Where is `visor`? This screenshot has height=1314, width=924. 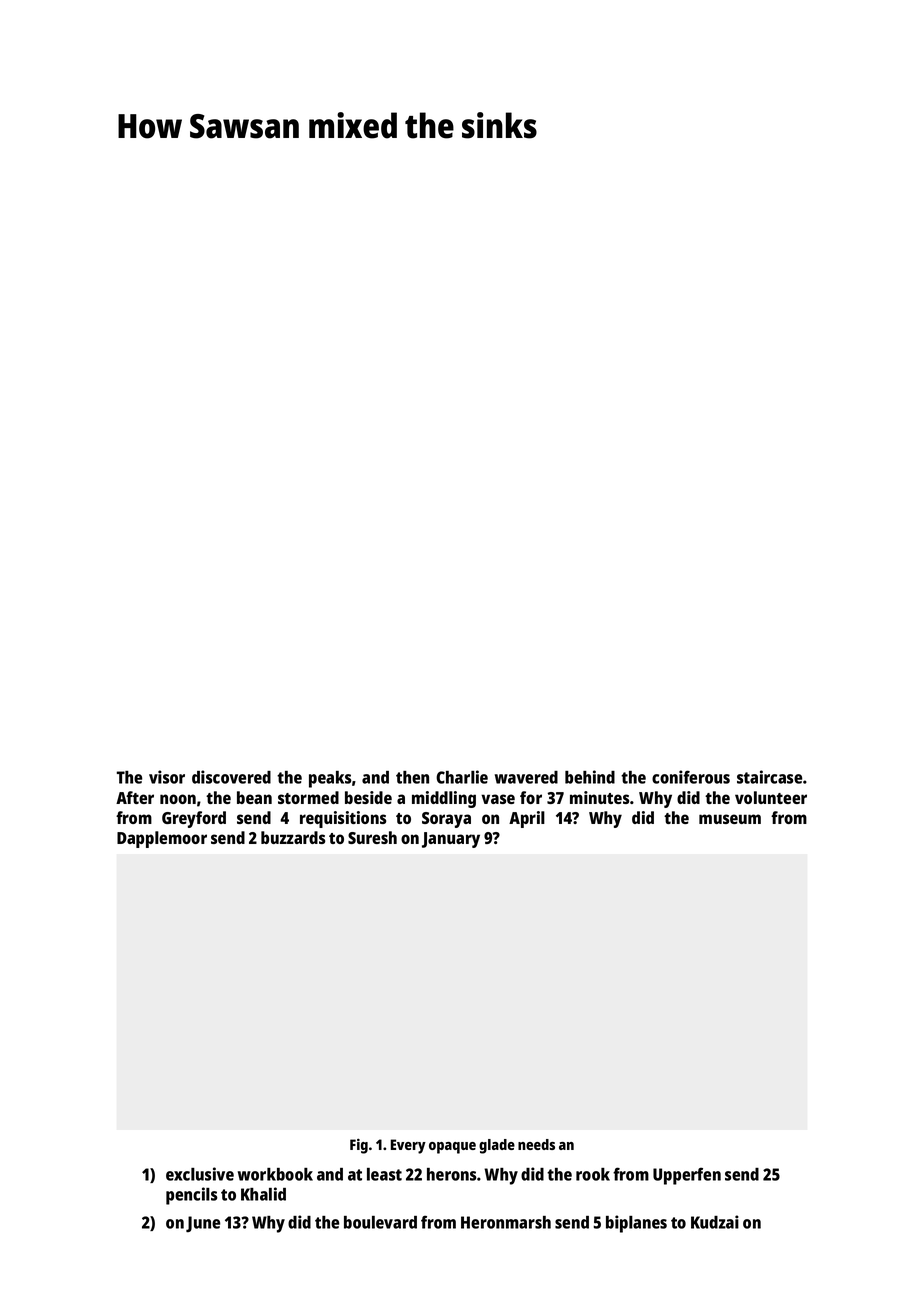 visor is located at coordinates (167, 777).
